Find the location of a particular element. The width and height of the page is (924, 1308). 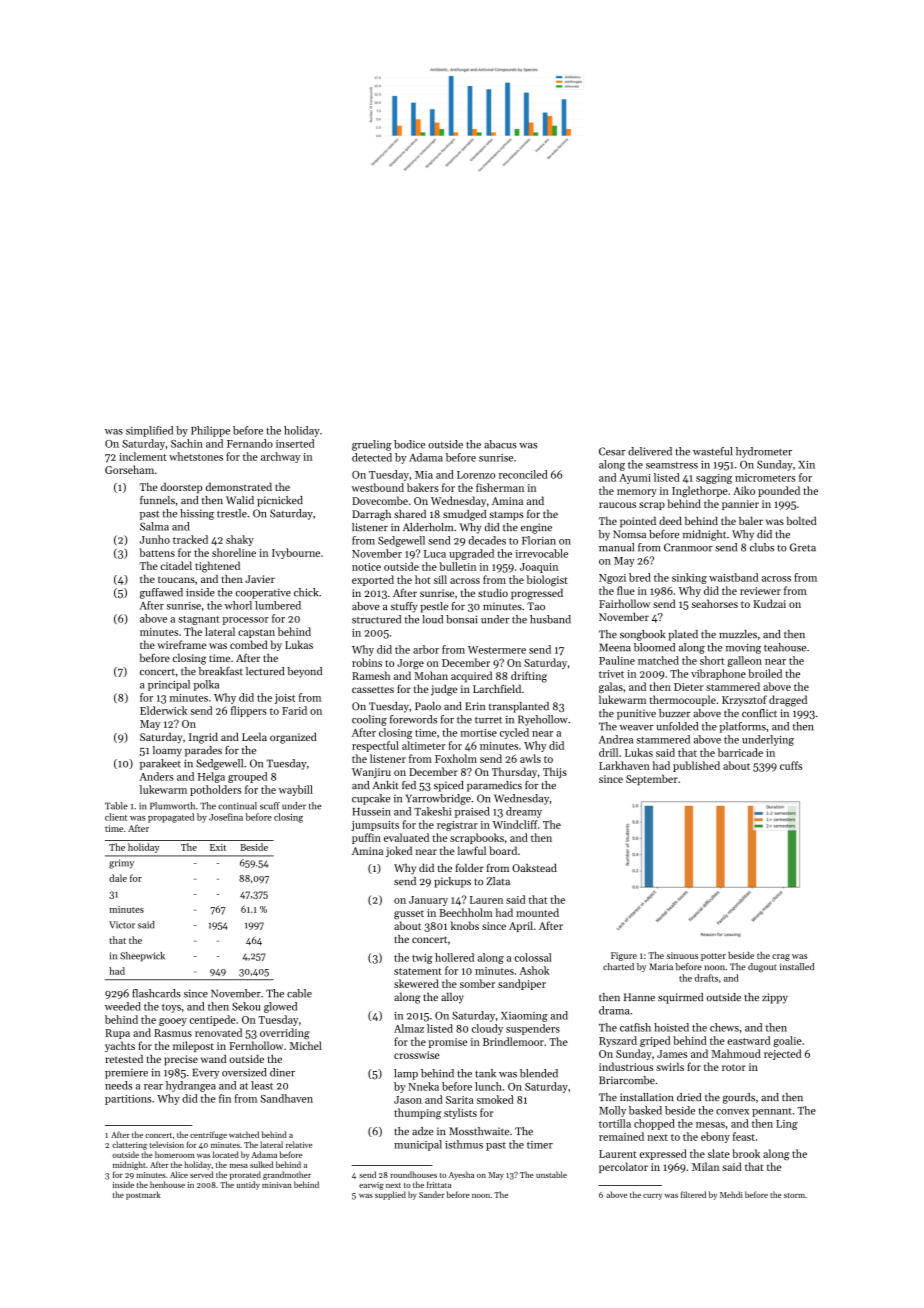

Lorenzo is located at coordinates (476, 475).
